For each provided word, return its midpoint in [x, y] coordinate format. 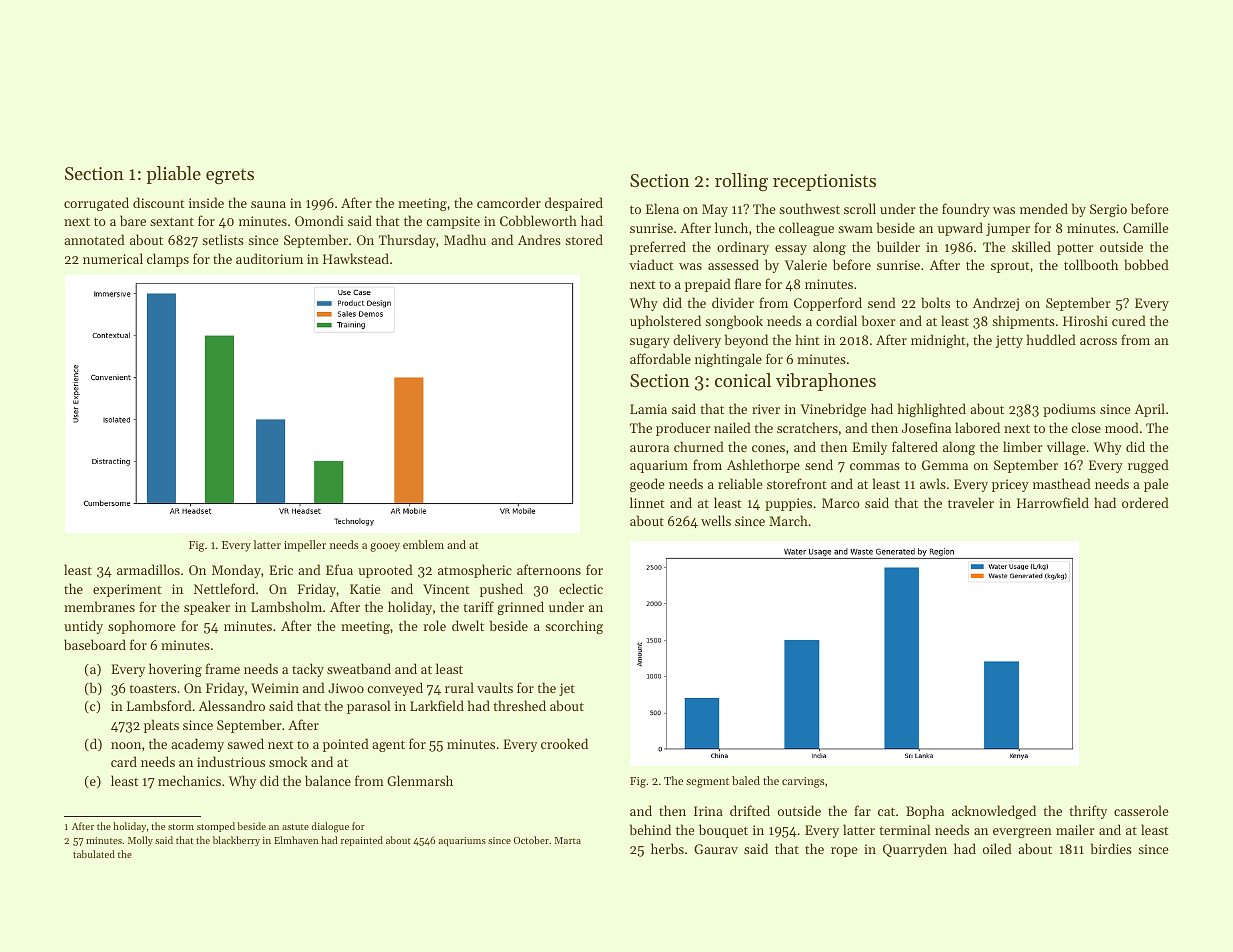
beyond [746, 341]
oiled [997, 848]
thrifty [1088, 812]
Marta [567, 840]
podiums [1069, 410]
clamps [168, 260]
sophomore [142, 627]
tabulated [94, 854]
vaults [495, 687]
